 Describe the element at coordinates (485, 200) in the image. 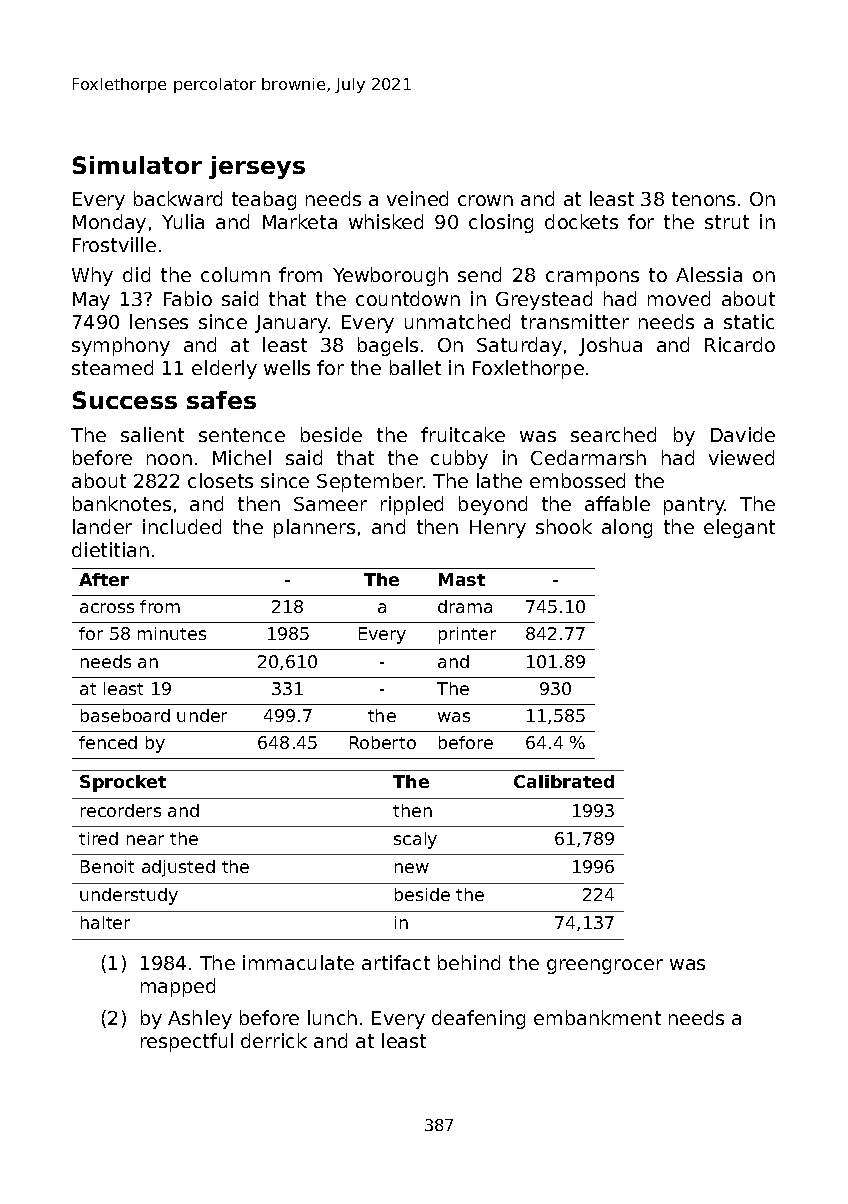

I see `crown` at that location.
